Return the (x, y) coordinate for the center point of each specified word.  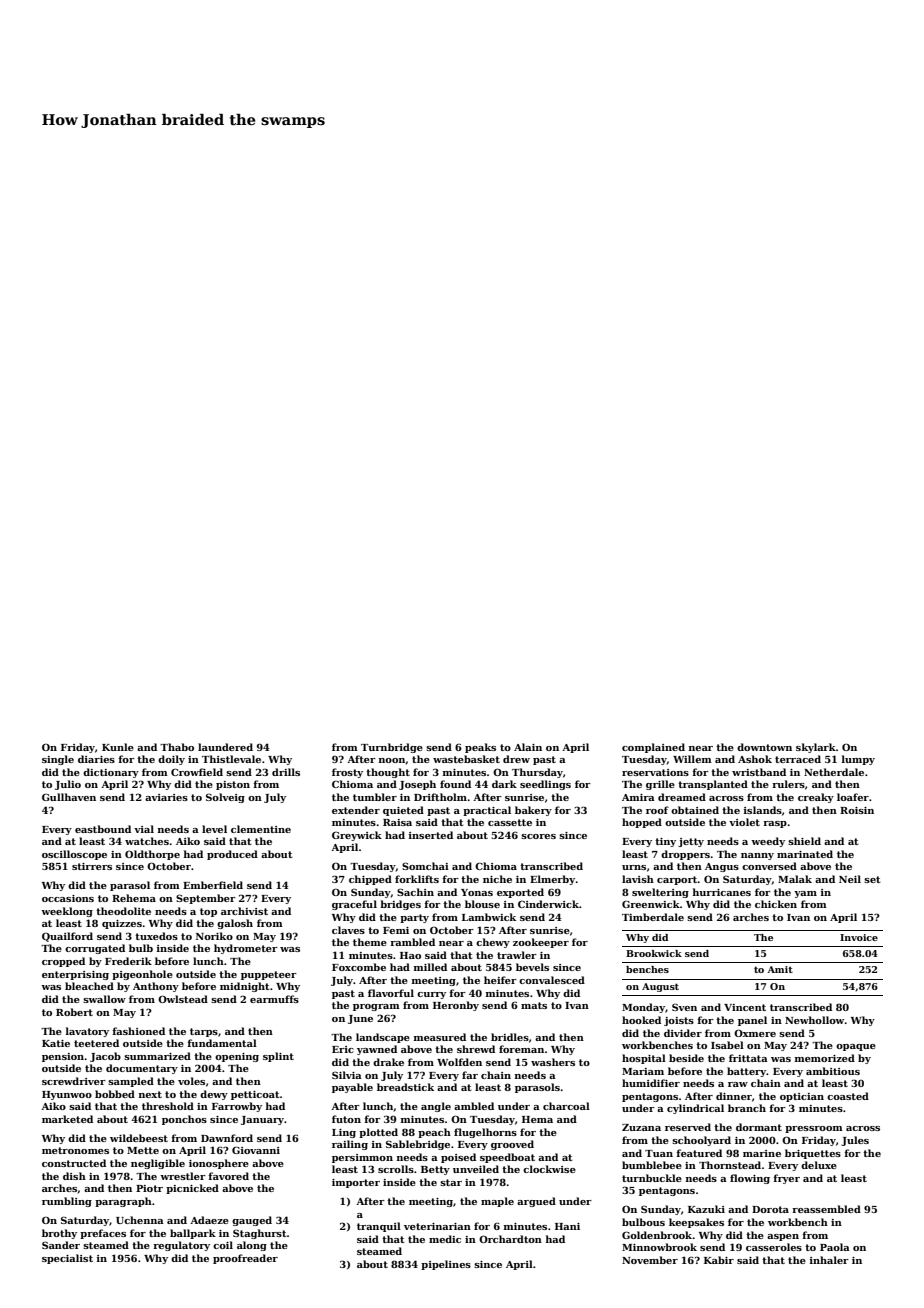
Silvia (347, 1075)
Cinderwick (548, 904)
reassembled (826, 1209)
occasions (68, 898)
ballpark (193, 1234)
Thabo (177, 747)
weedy (768, 842)
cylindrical (695, 1109)
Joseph (417, 785)
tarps (204, 1032)
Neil (850, 879)
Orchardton (510, 1239)
